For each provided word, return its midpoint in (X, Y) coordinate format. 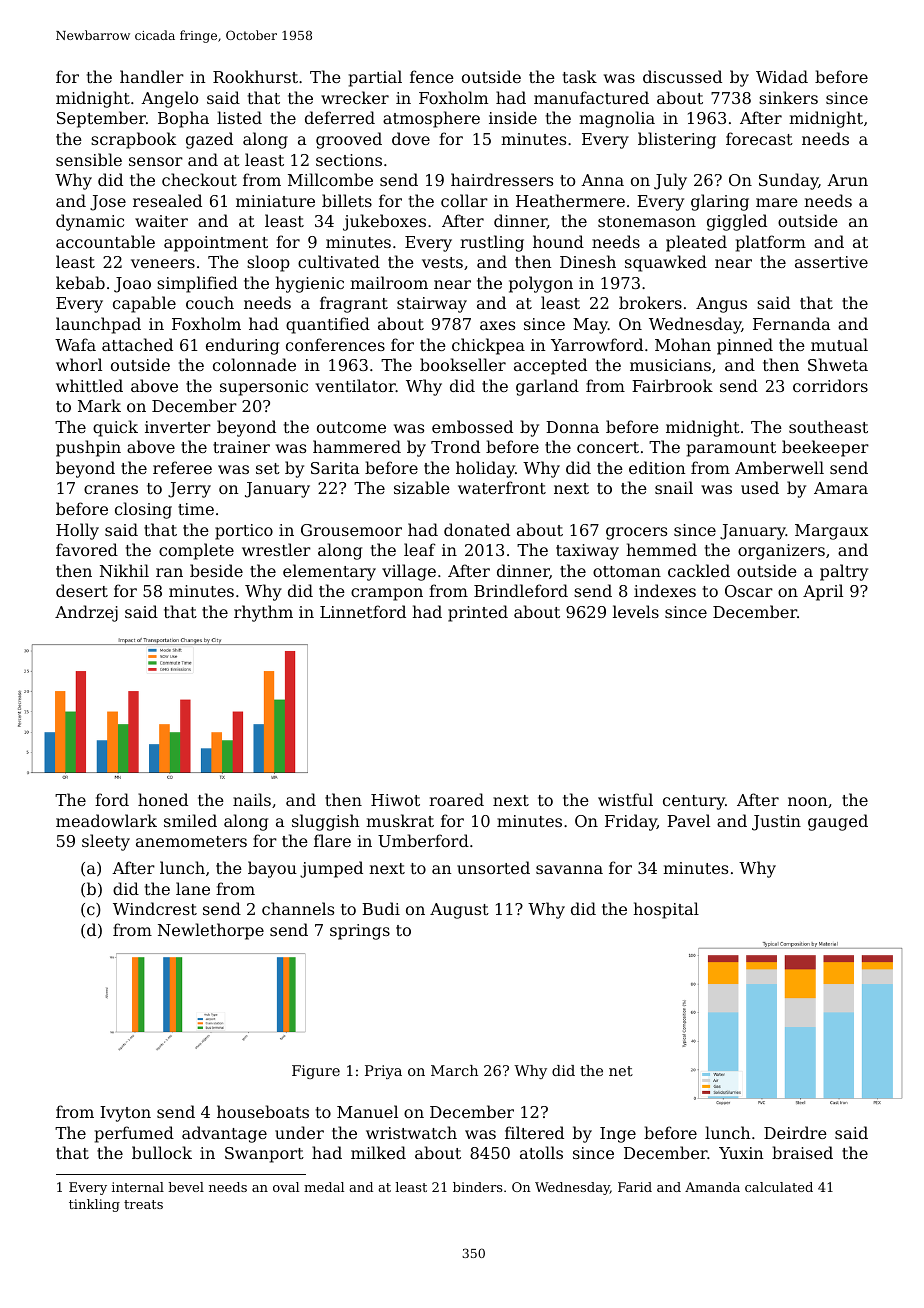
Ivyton (125, 1114)
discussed (682, 76)
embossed (472, 426)
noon (808, 801)
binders (478, 1187)
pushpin (88, 448)
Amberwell (779, 467)
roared (456, 799)
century (694, 802)
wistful (625, 799)
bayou (272, 869)
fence (432, 76)
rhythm (263, 613)
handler (152, 76)
